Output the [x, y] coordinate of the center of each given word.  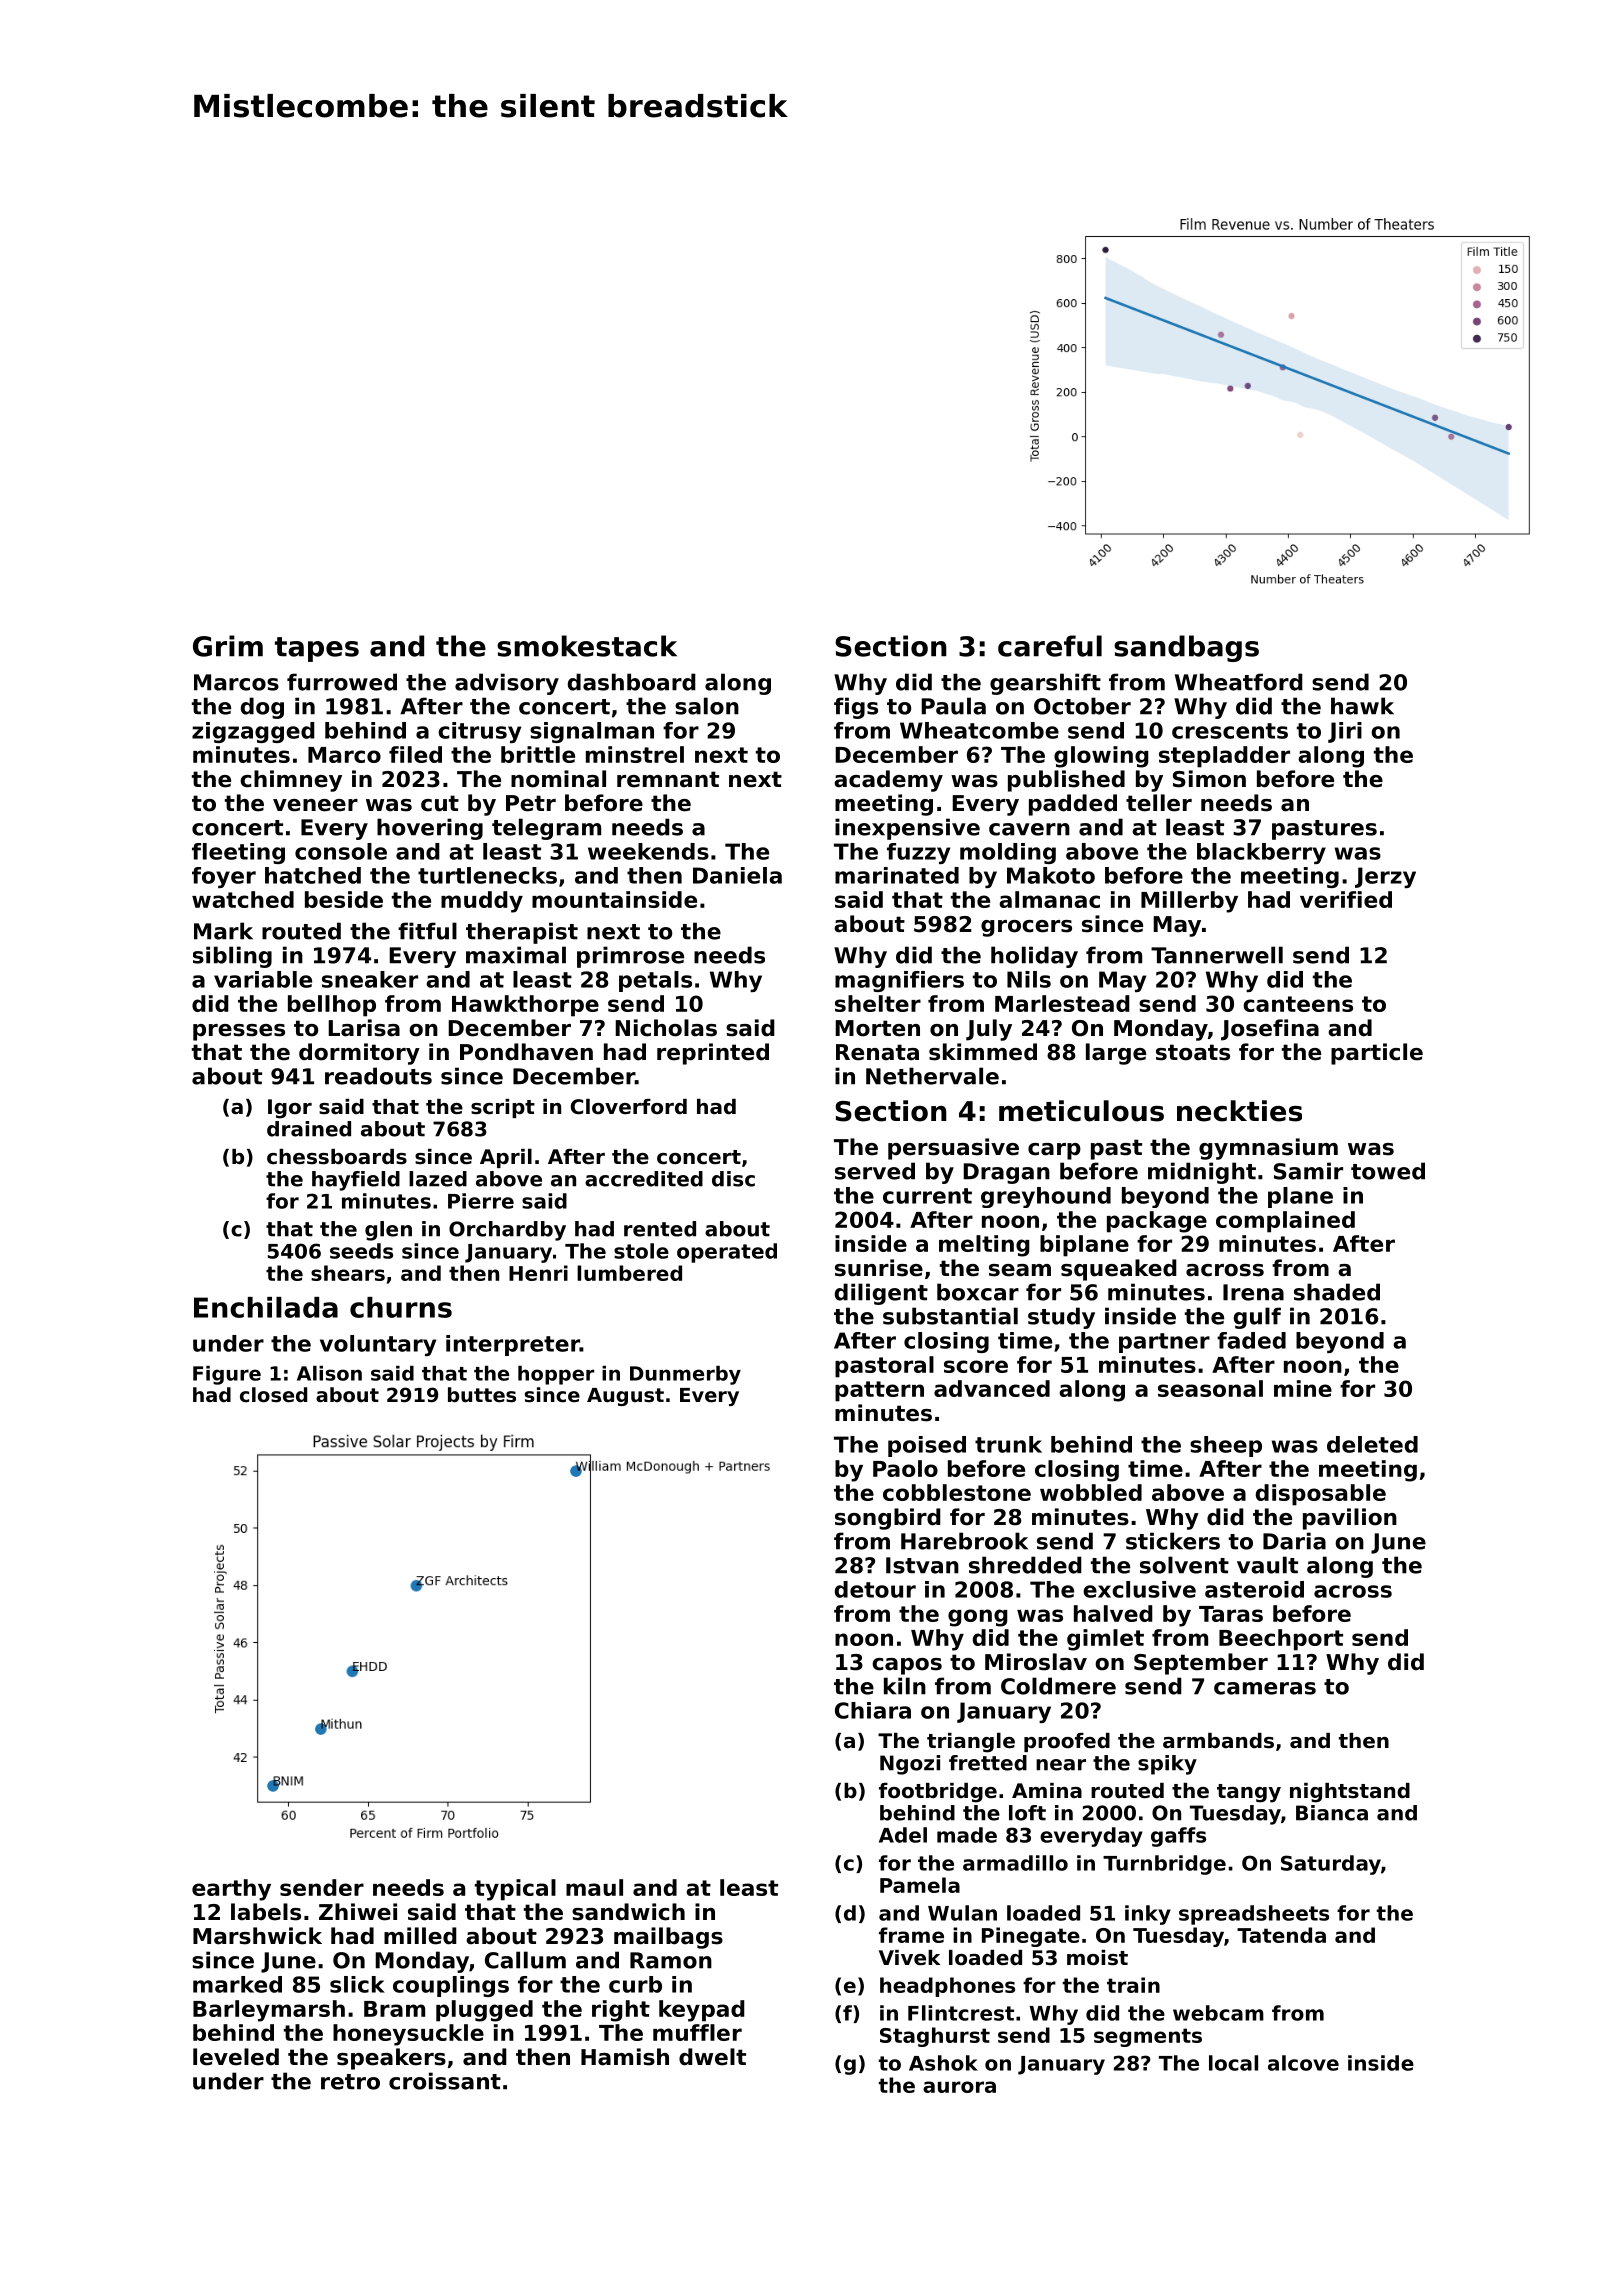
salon [707, 706]
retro [350, 2082]
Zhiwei [358, 1912]
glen [388, 1231]
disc [733, 1179]
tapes [317, 649]
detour [875, 1589]
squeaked [1119, 1270]
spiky [1167, 1765]
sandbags [1186, 648]
